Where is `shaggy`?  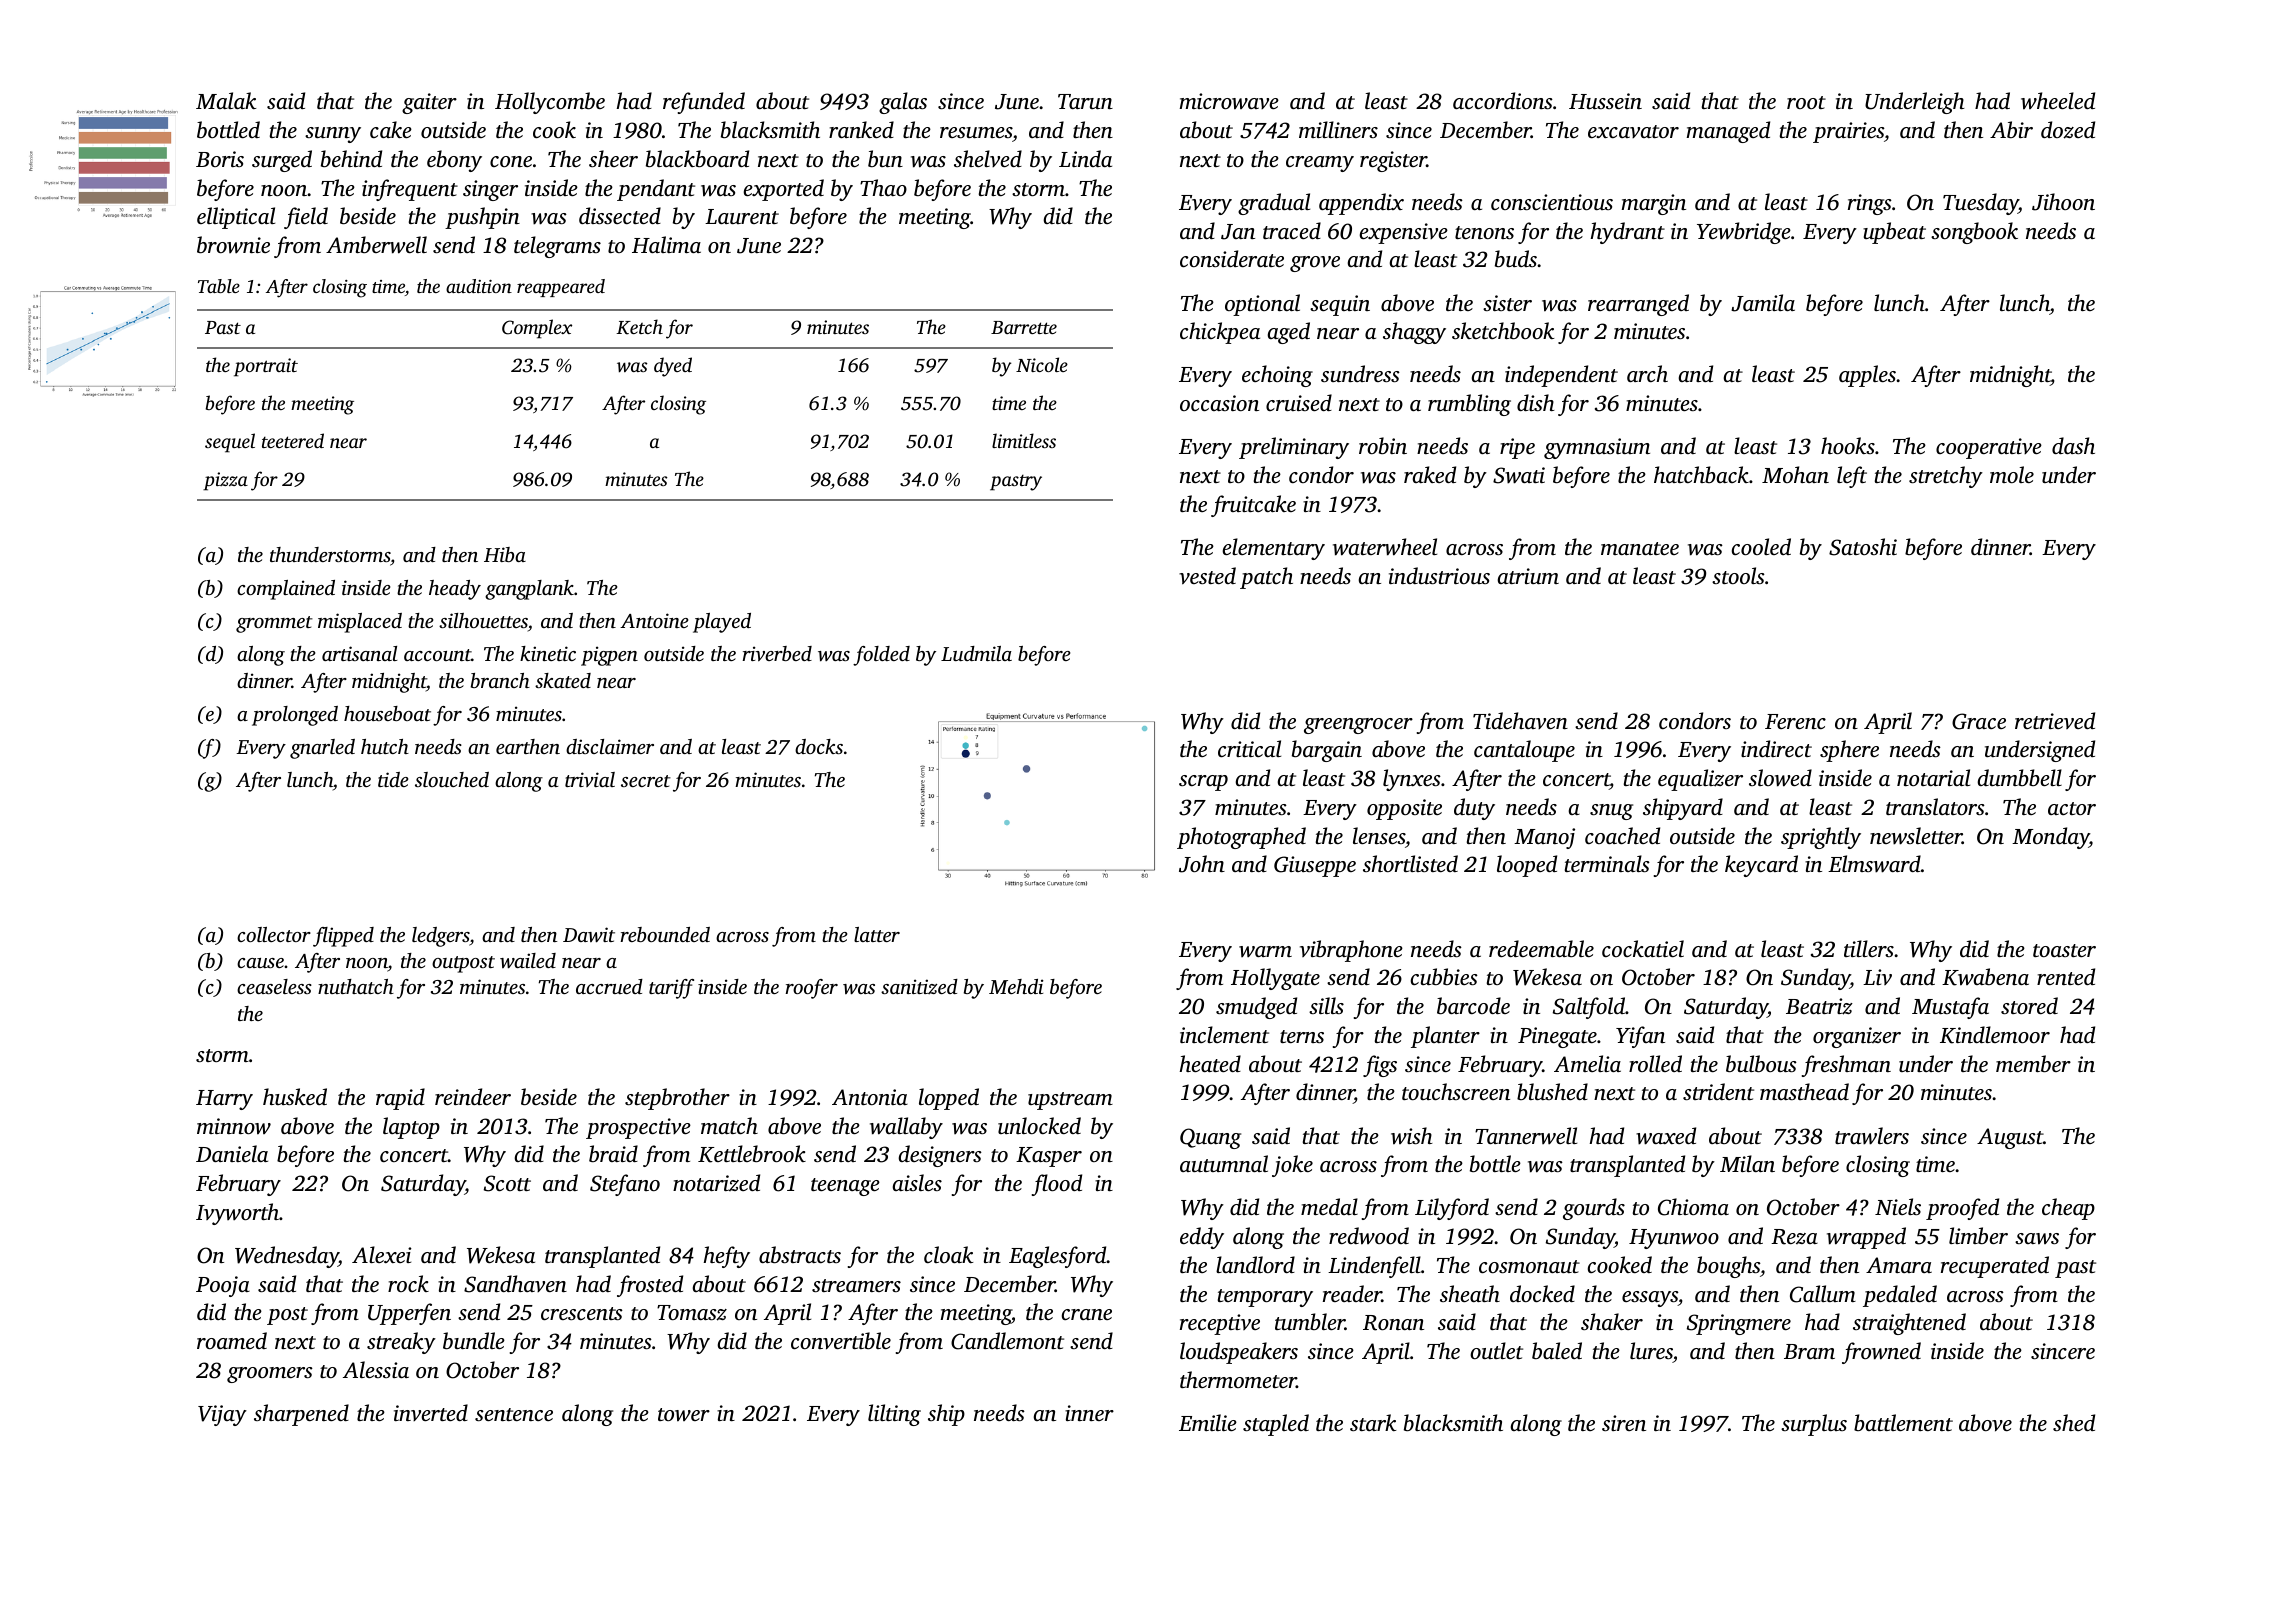 shaggy is located at coordinates (1414, 333).
